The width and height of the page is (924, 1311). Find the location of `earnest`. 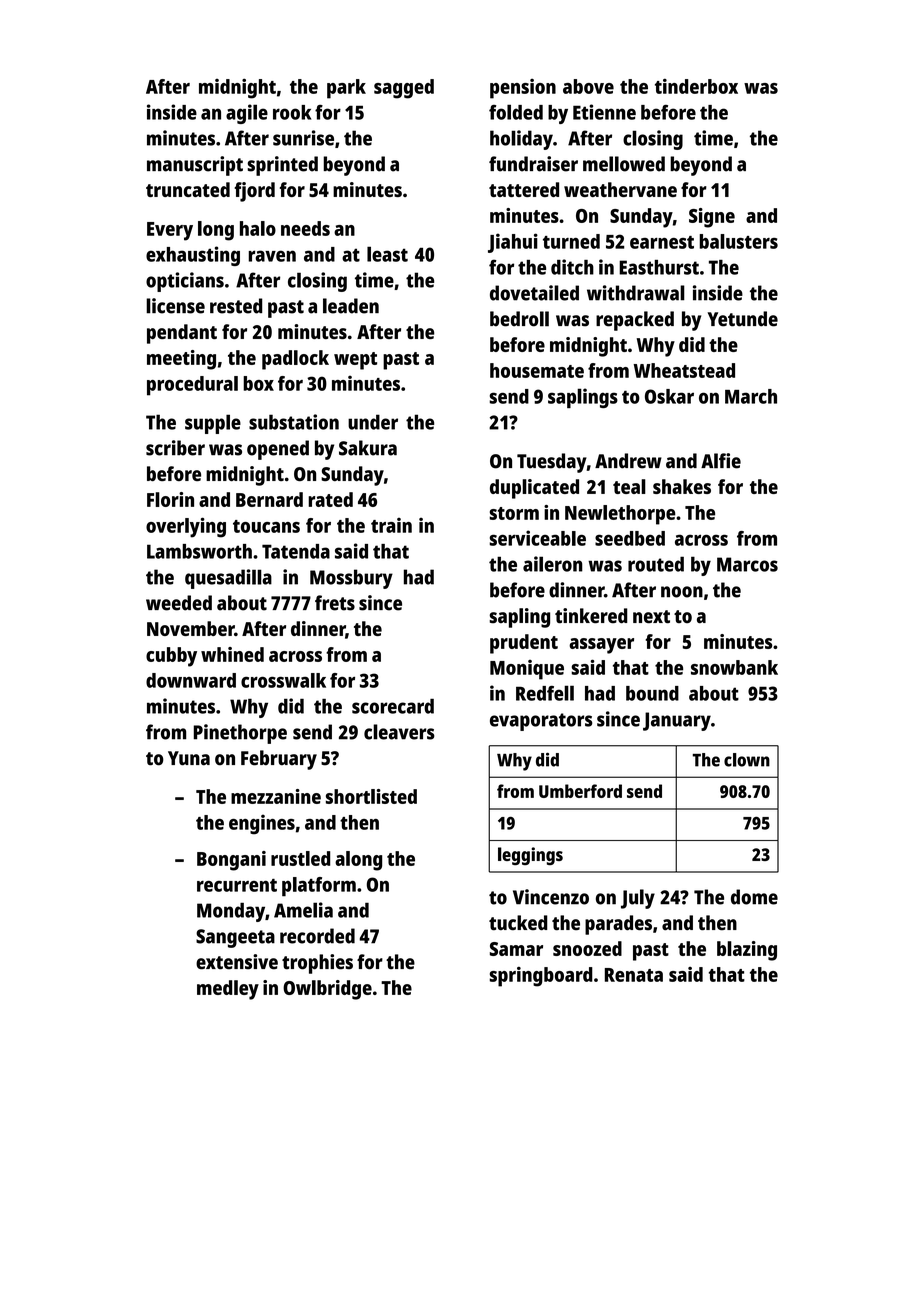

earnest is located at coordinates (662, 242).
